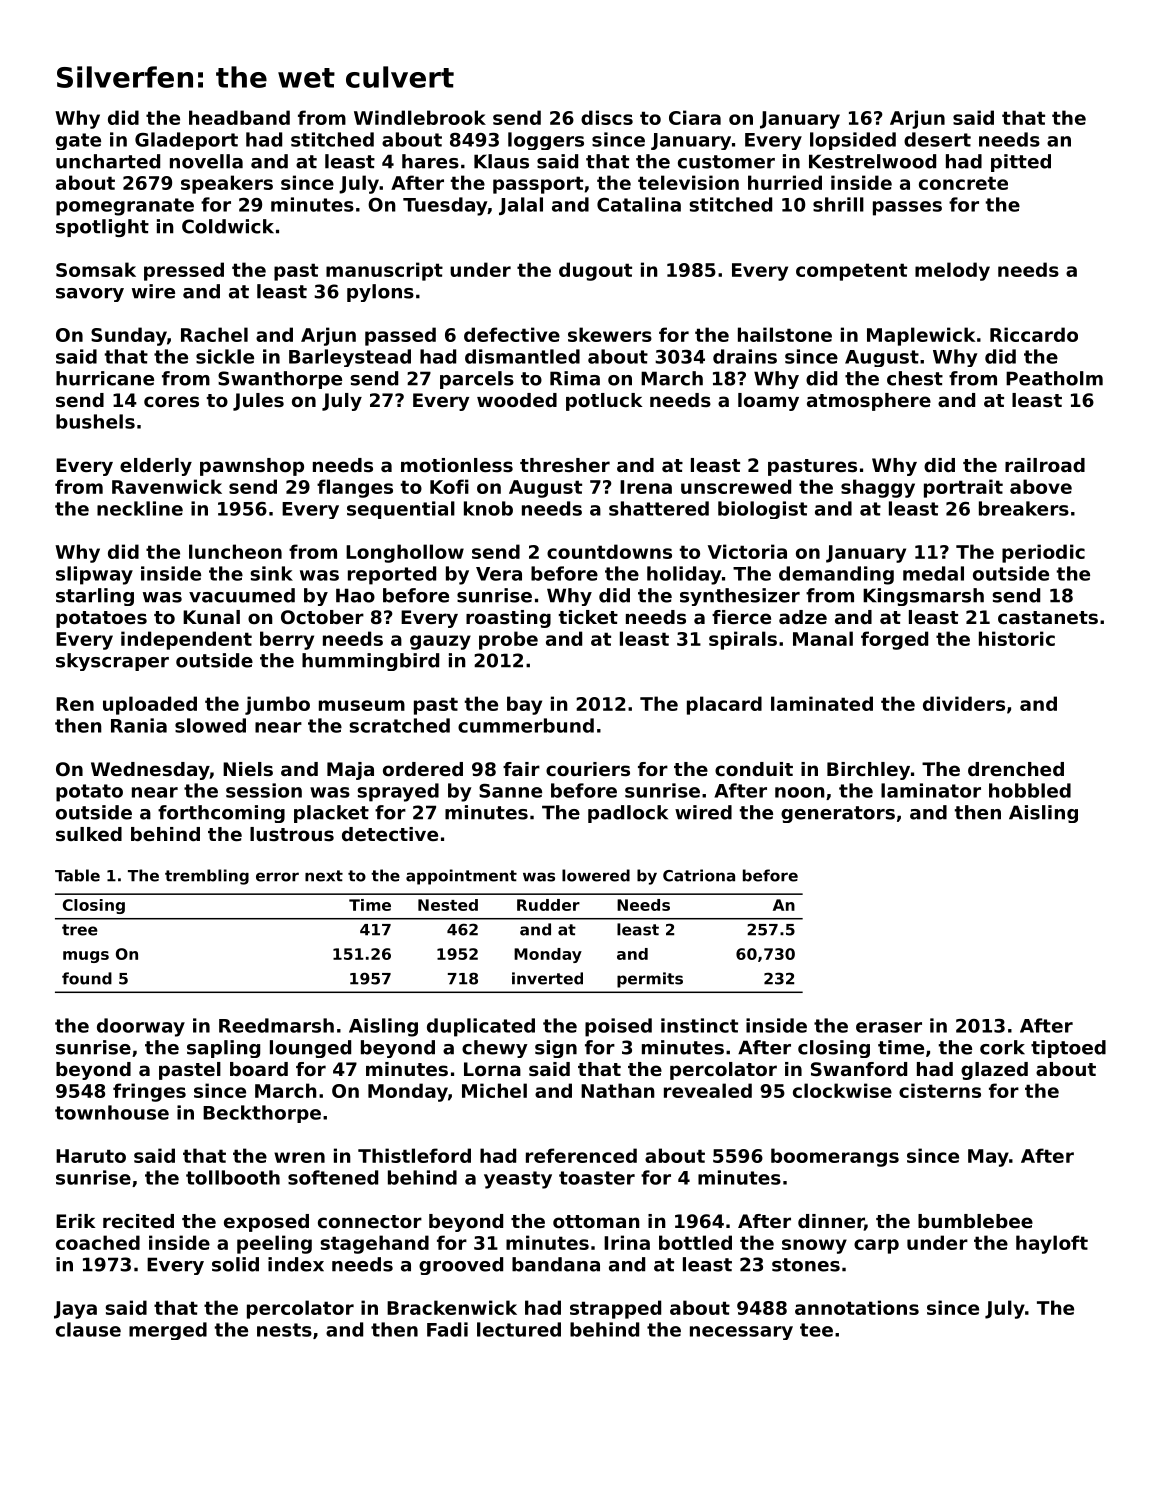 The height and width of the screenshot is (1507, 1164). Describe the element at coordinates (112, 1112) in the screenshot. I see `townhouse` at that location.
